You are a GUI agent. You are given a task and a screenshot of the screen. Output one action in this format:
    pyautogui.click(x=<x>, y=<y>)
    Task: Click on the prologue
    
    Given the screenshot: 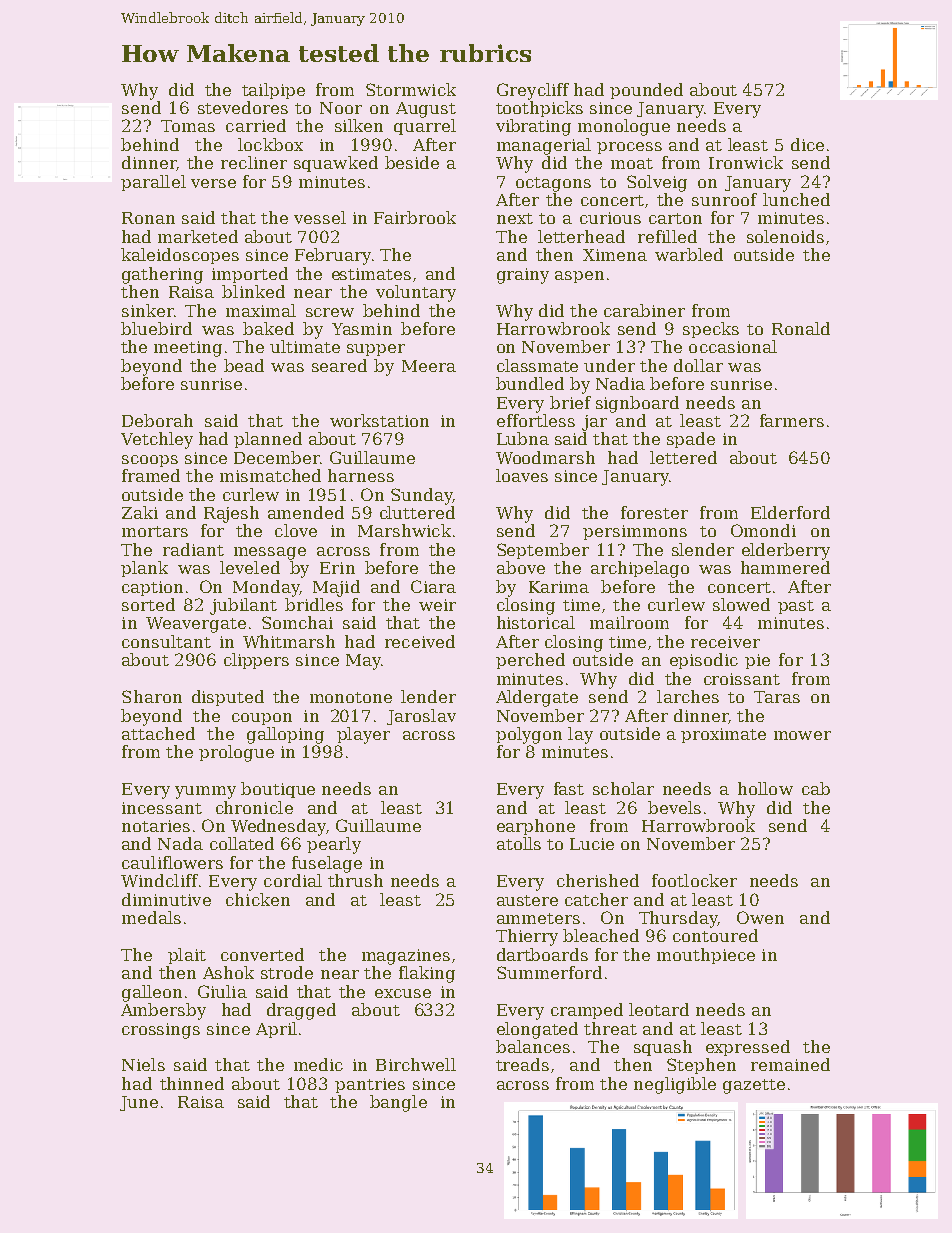 What is the action you would take?
    pyautogui.click(x=236, y=753)
